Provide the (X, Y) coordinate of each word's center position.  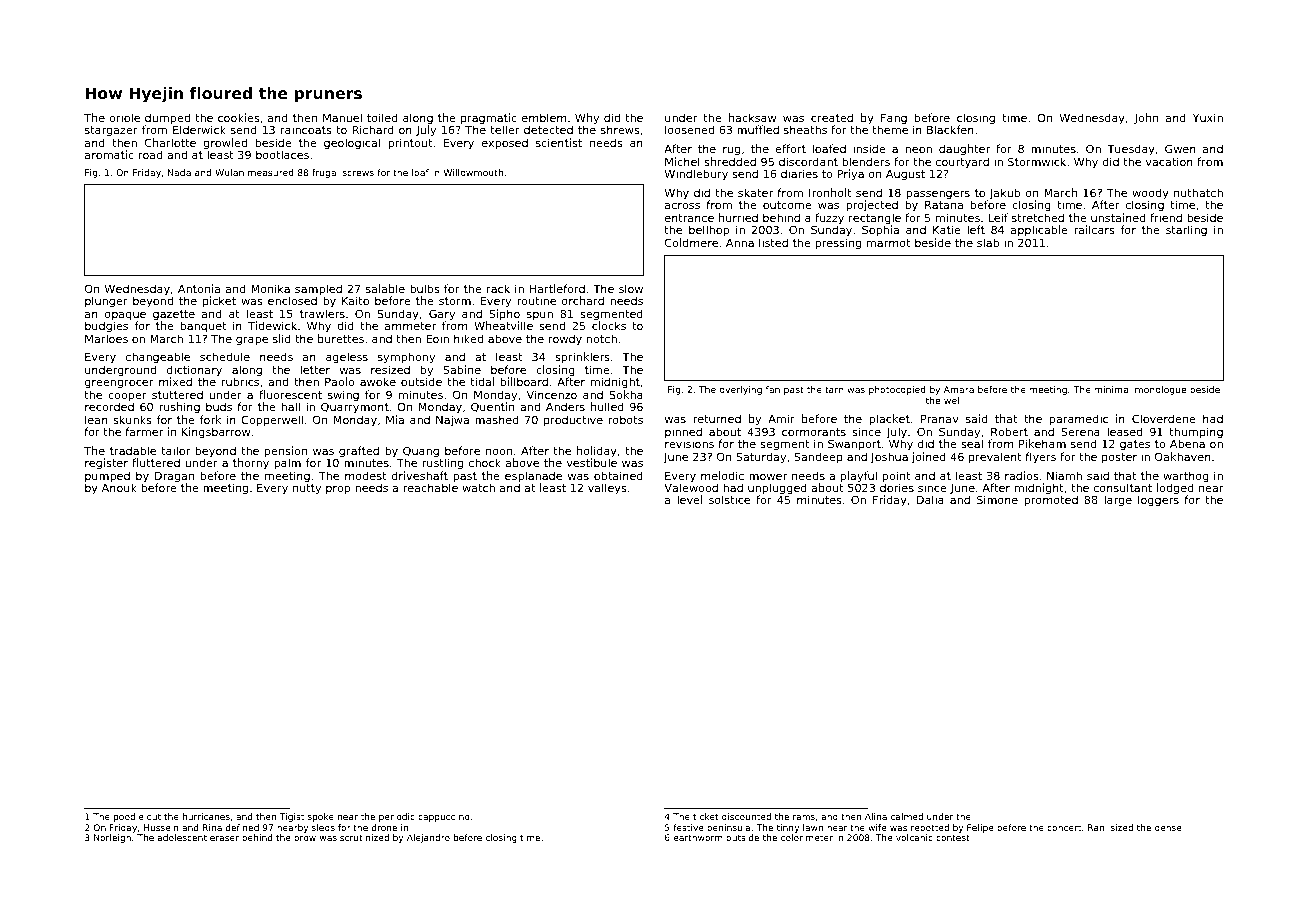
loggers (1158, 501)
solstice (729, 499)
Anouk (119, 488)
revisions (689, 443)
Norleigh (112, 838)
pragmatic (489, 119)
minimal (1112, 389)
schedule (225, 356)
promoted (1051, 501)
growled (226, 144)
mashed (497, 419)
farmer (144, 431)
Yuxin (1208, 117)
